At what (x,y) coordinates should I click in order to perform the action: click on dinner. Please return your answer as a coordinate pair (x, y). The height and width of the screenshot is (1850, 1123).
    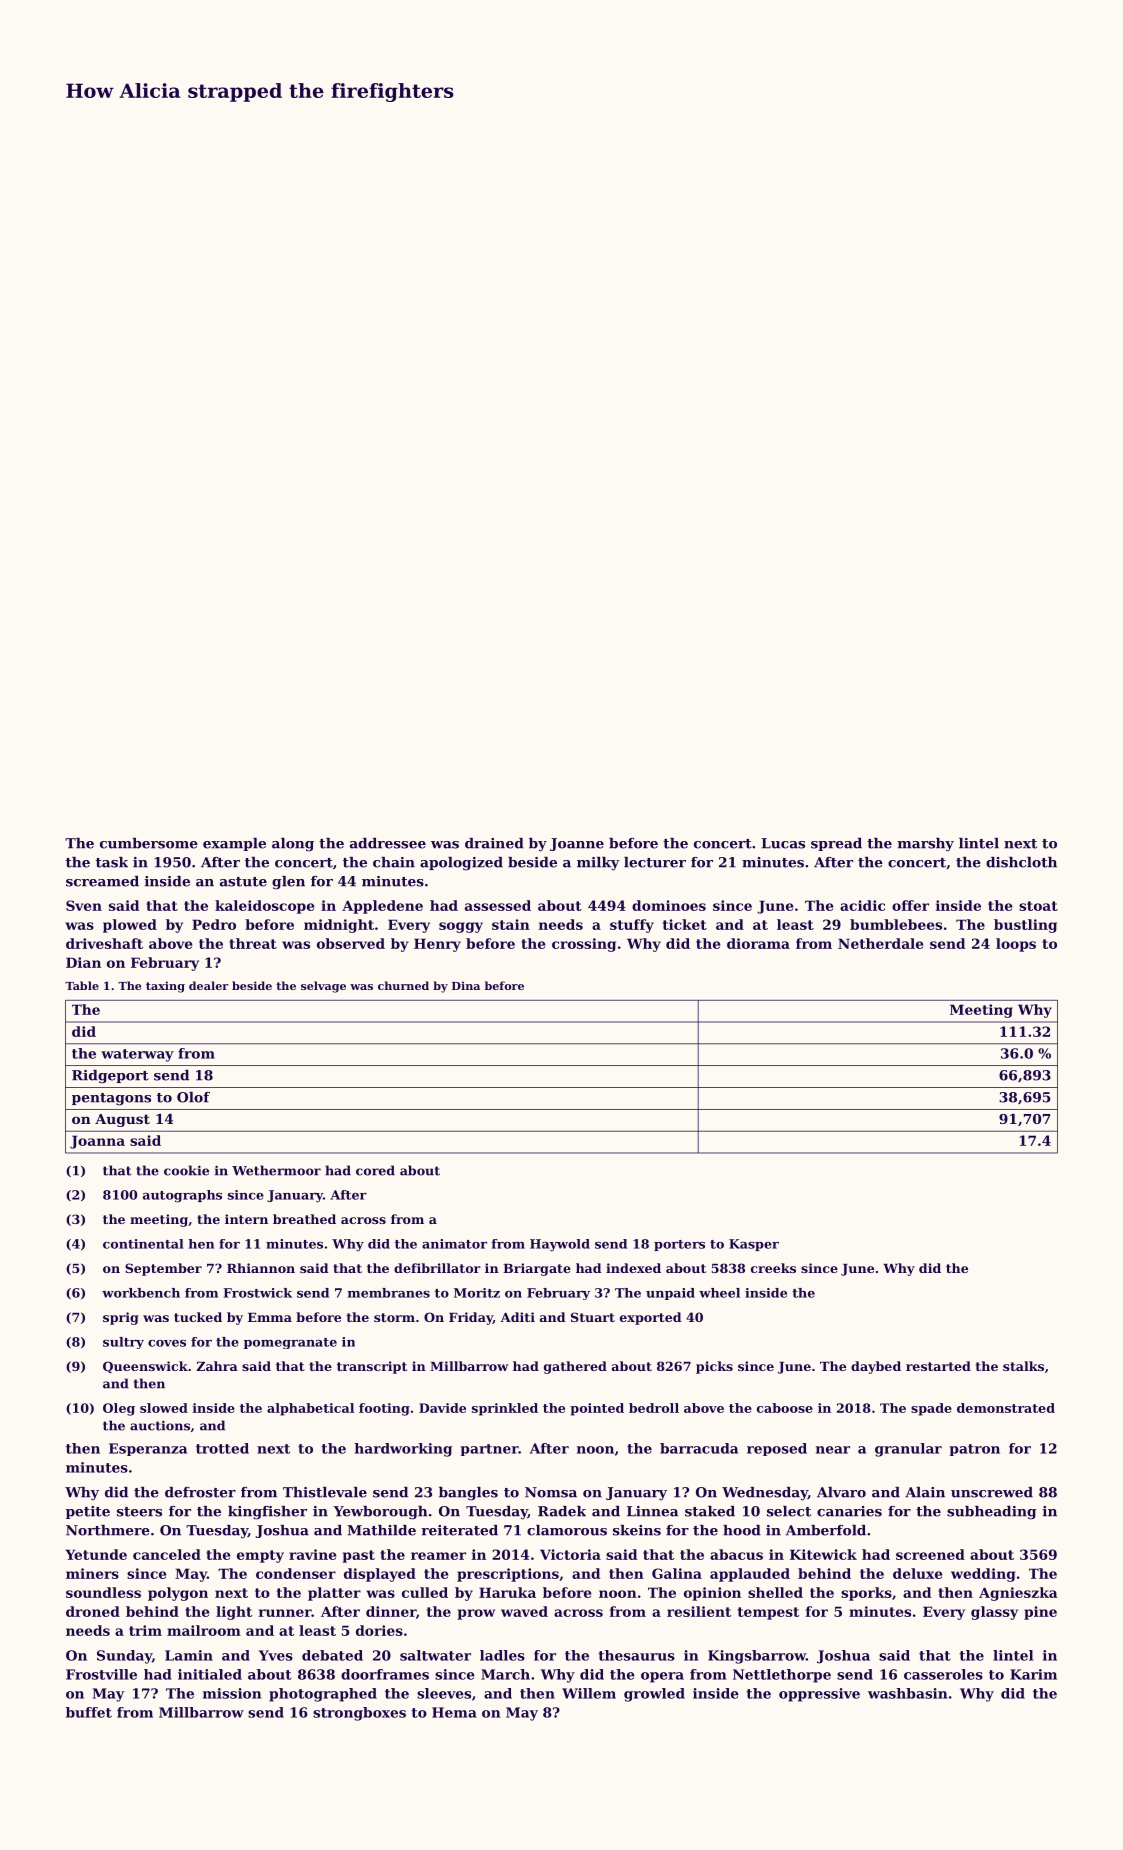
    Looking at the image, I should click on (391, 1611).
